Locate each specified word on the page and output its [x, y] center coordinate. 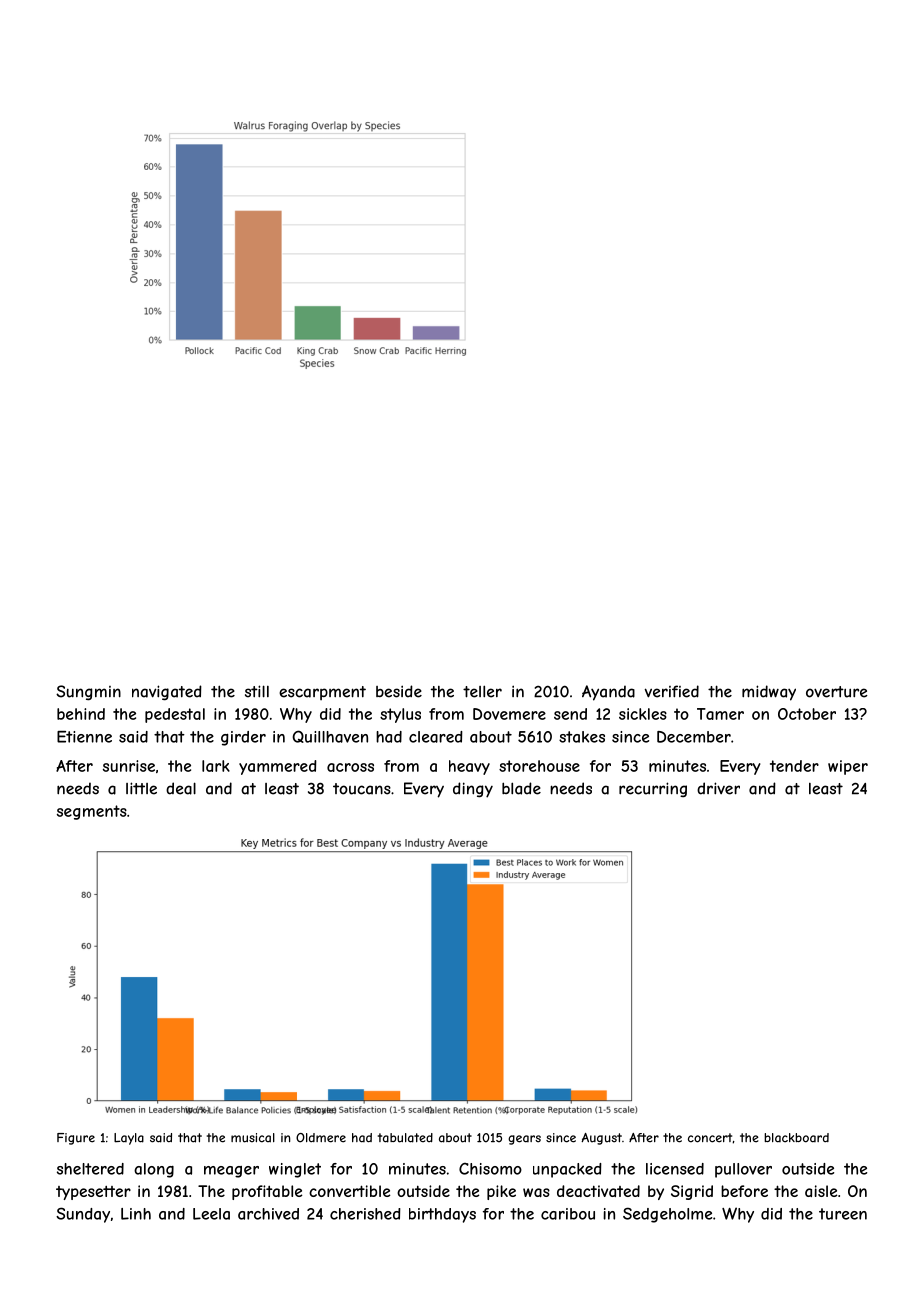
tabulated [405, 1138]
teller [482, 691]
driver [718, 788]
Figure [76, 1139]
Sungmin [88, 693]
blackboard [796, 1138]
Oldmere [321, 1138]
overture [837, 692]
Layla [129, 1139]
